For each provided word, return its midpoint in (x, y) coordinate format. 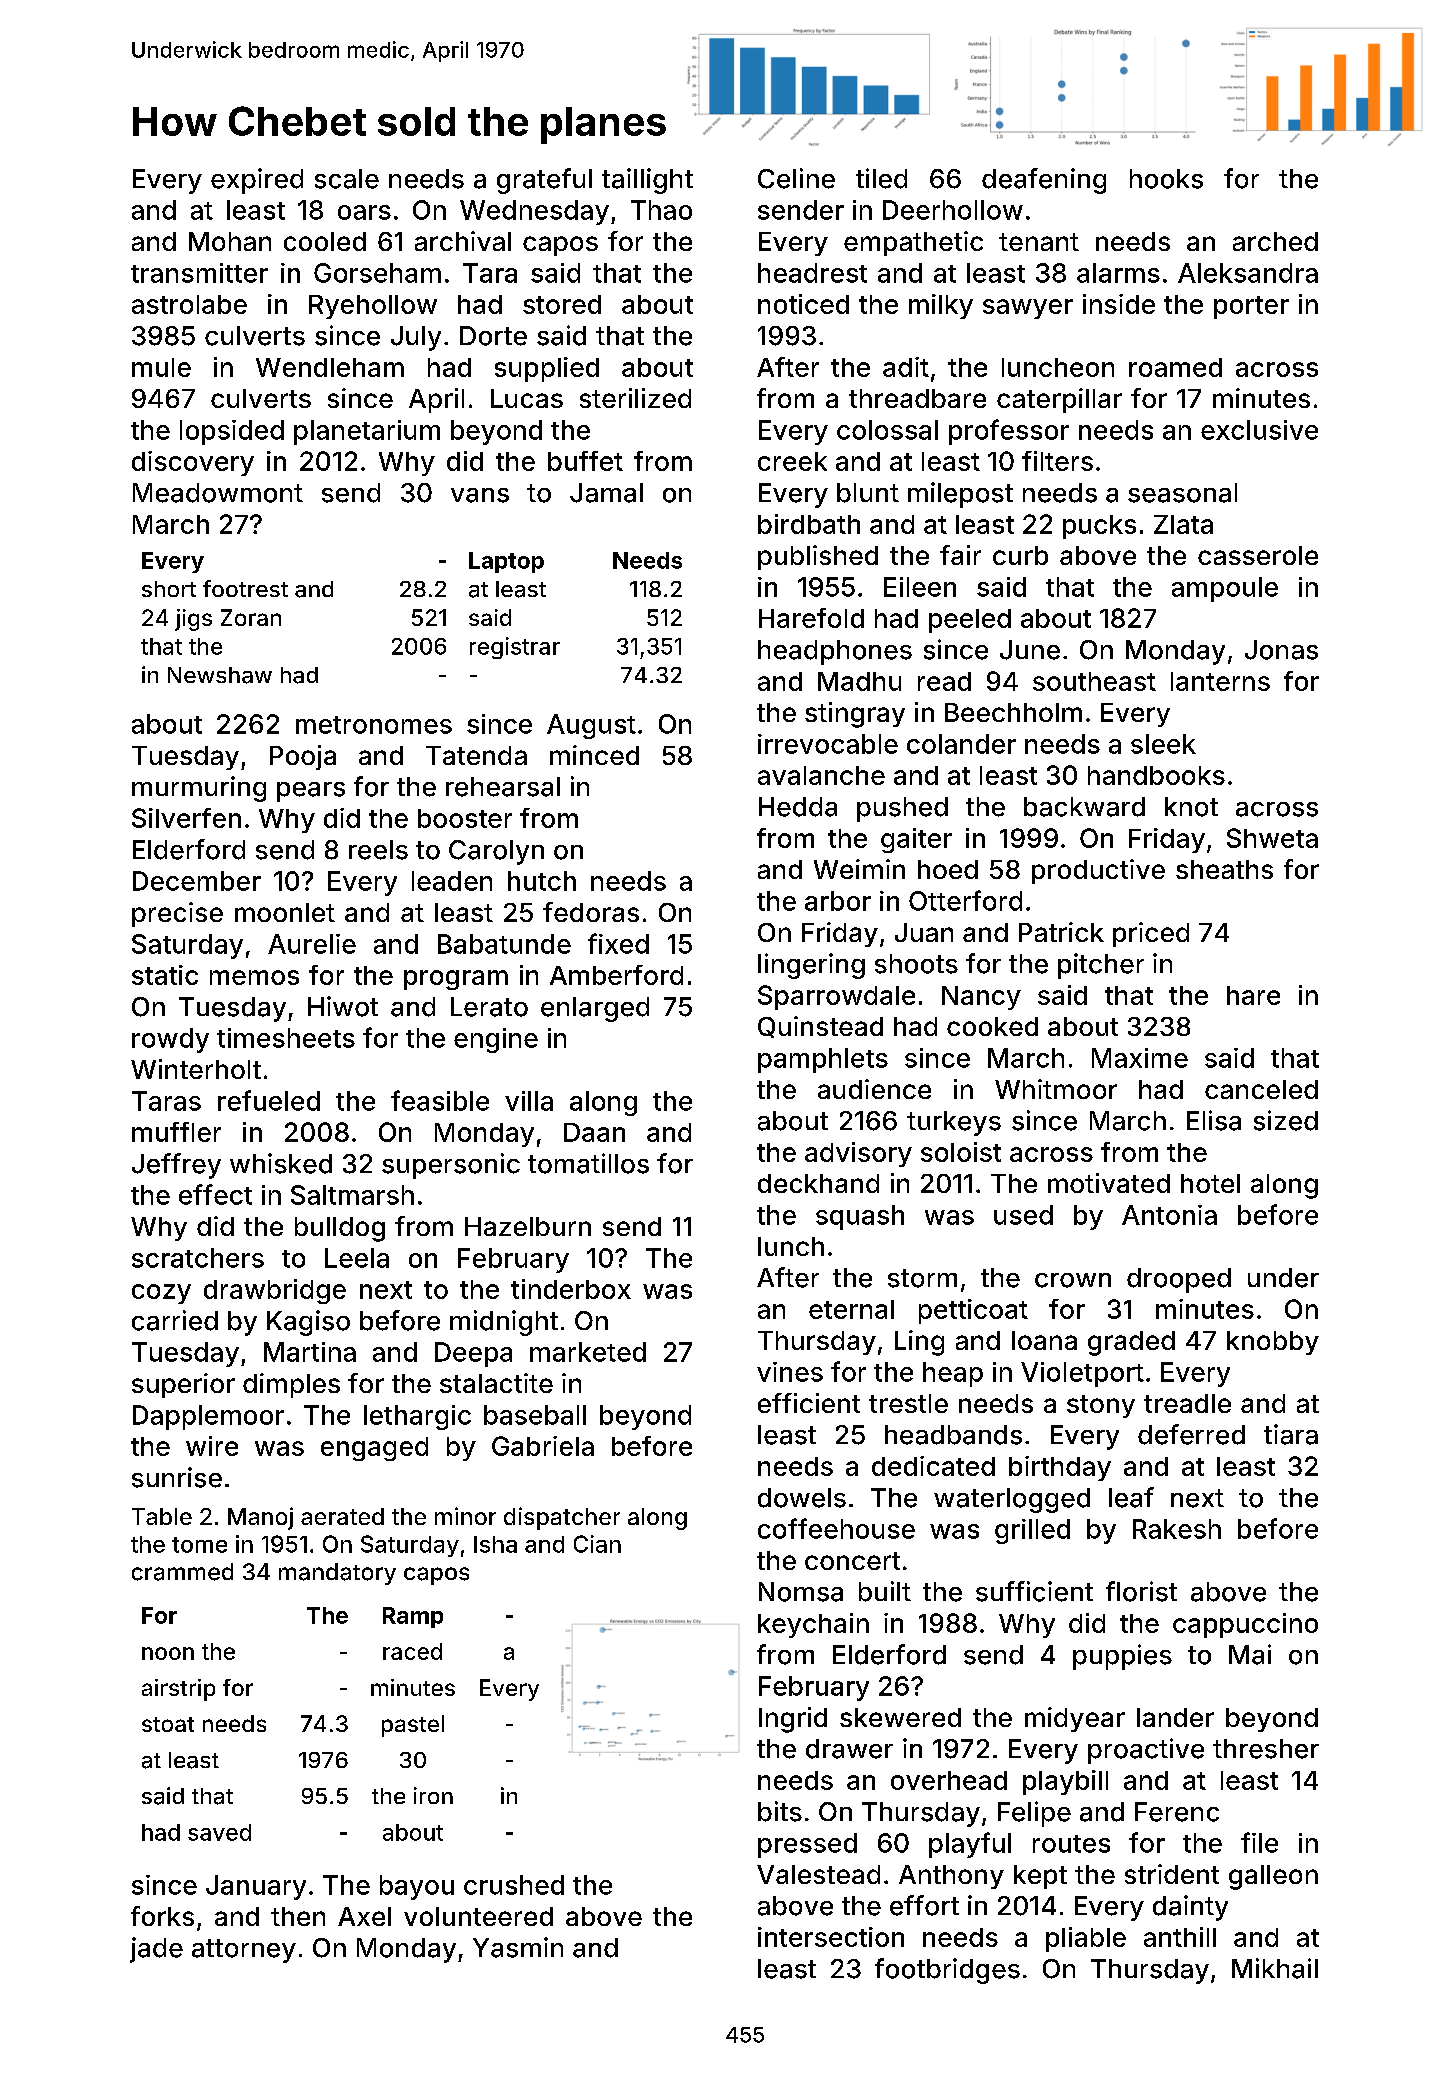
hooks (1166, 179)
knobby (1273, 1343)
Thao (661, 210)
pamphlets (823, 1060)
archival (463, 241)
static (165, 975)
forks (162, 1916)
